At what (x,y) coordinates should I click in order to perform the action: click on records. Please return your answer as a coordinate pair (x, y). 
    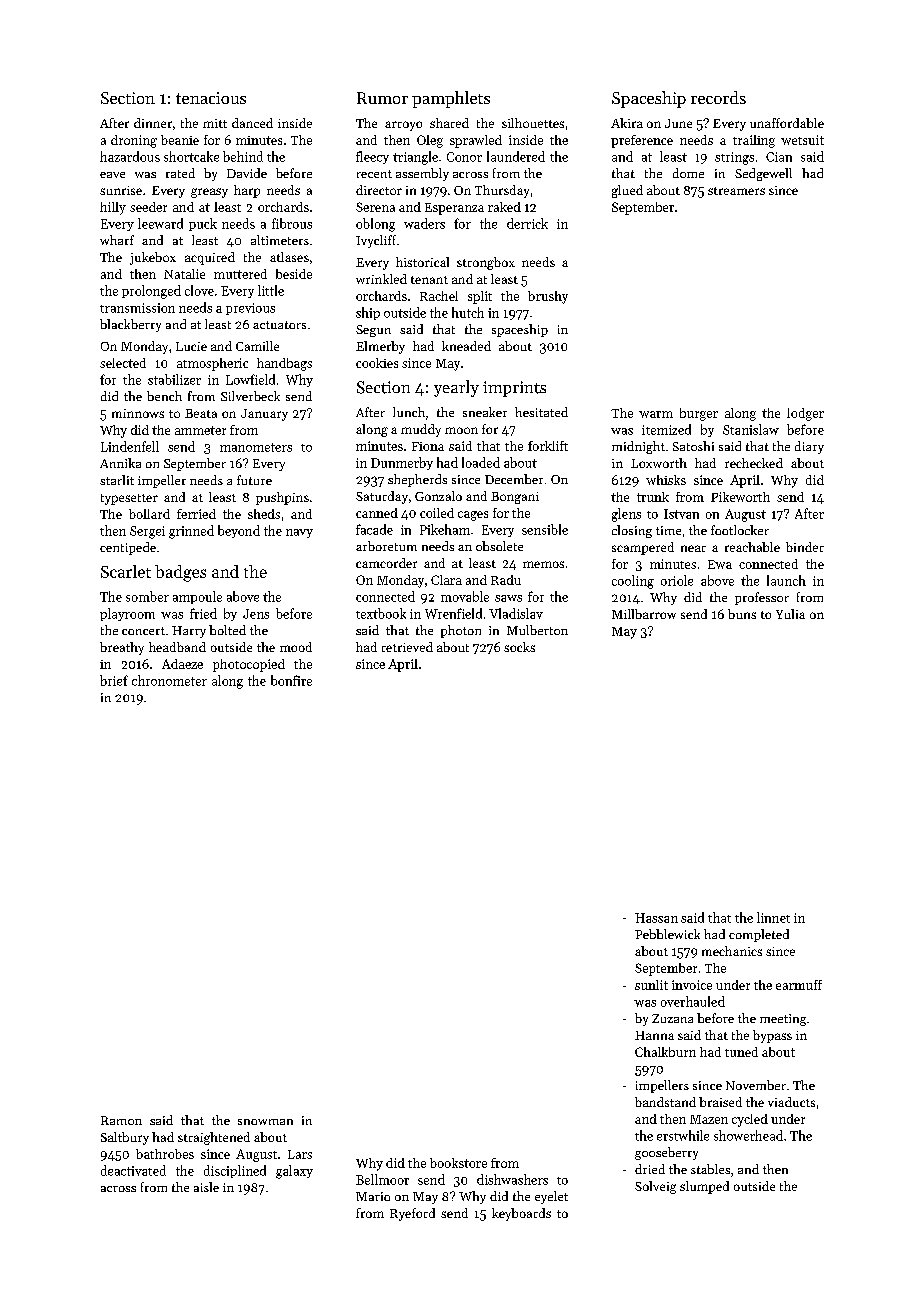
    Looking at the image, I should click on (718, 97).
